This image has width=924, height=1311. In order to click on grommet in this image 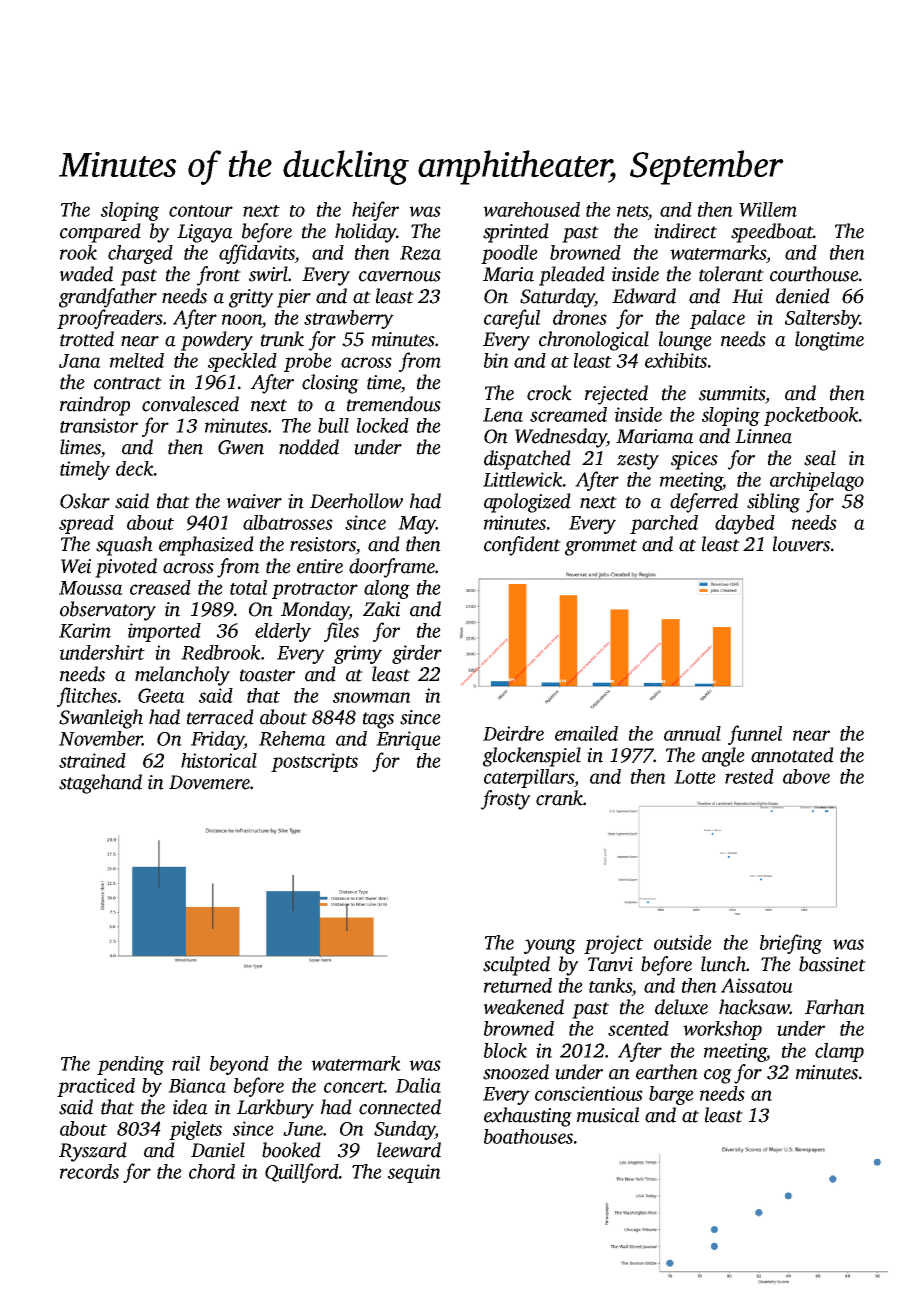, I will do `click(601, 547)`.
